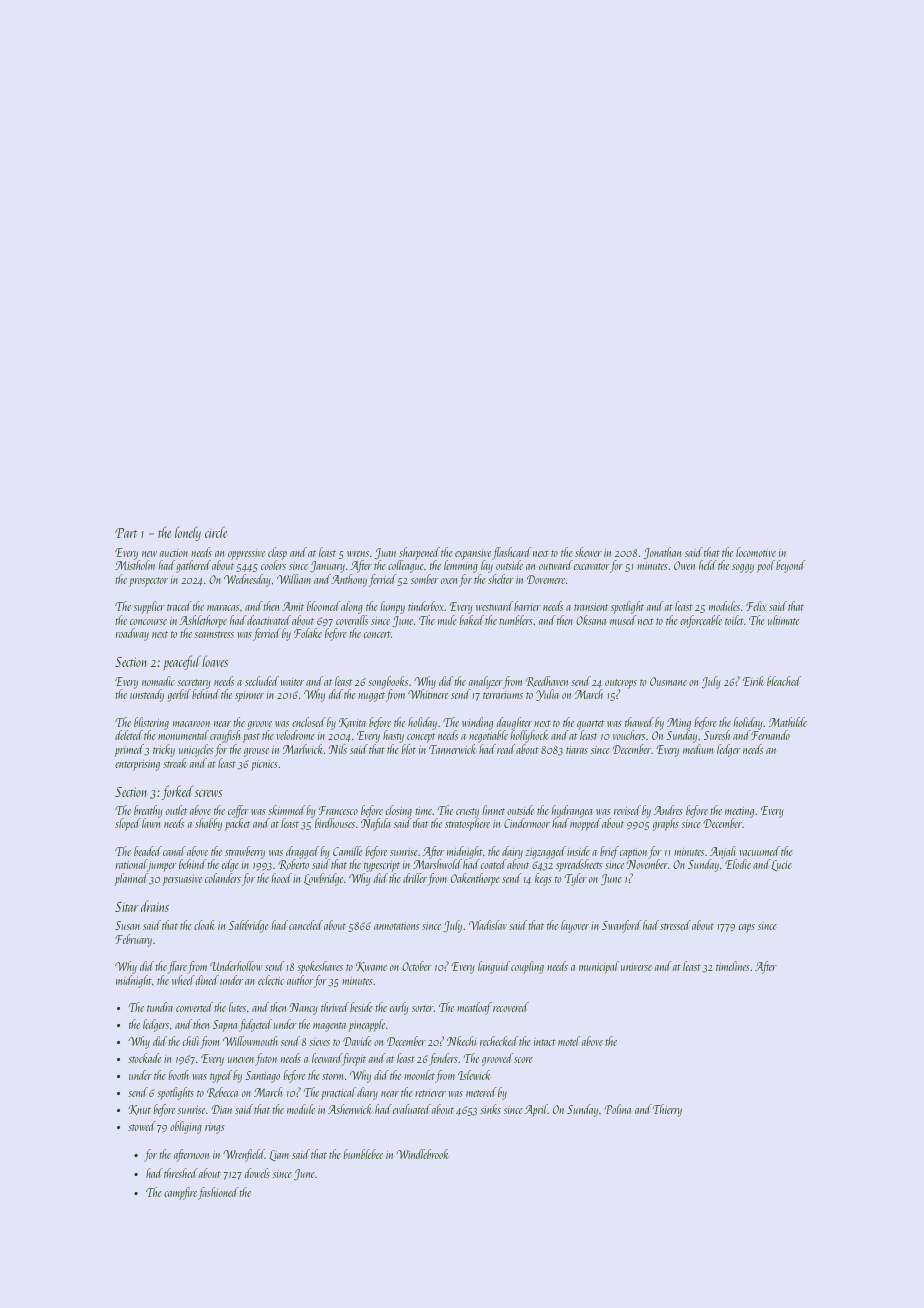 Image resolution: width=924 pixels, height=1308 pixels. What do you see at coordinates (363, 1154) in the page?
I see `bumblebee` at bounding box center [363, 1154].
